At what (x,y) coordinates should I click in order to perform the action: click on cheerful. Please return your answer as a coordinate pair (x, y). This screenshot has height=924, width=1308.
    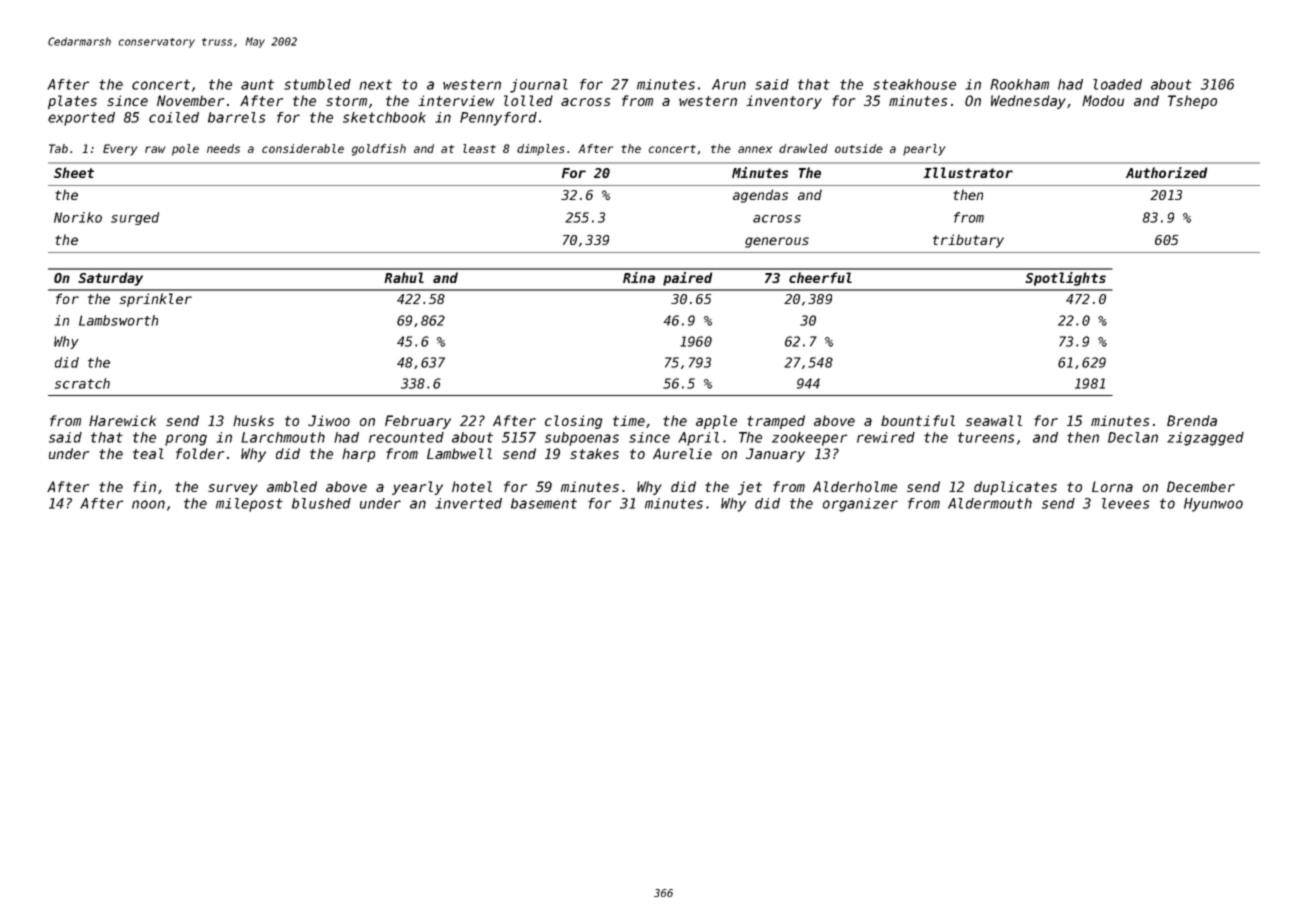
    Looking at the image, I should click on (820, 277).
